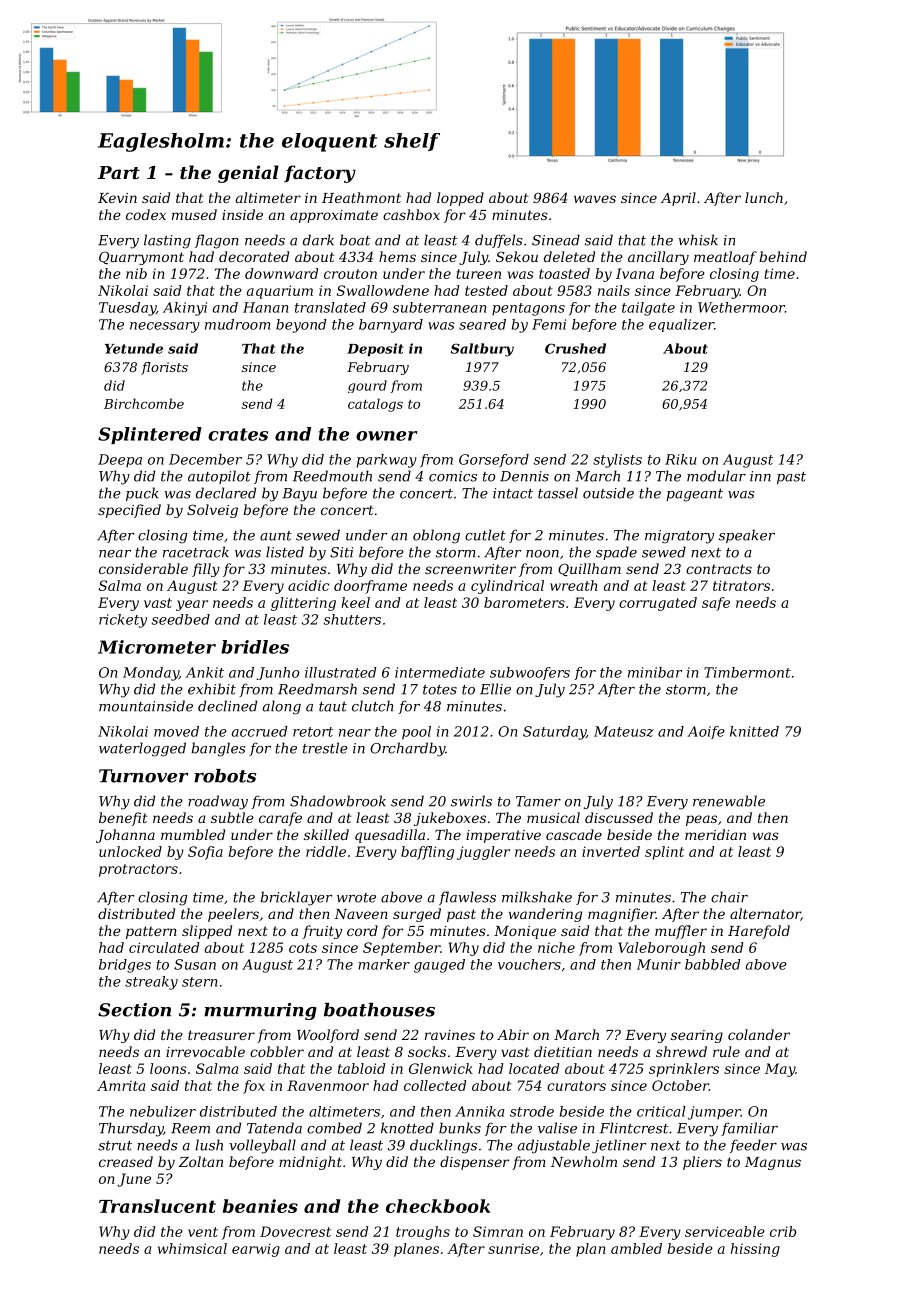 This screenshot has height=1316, width=908. What do you see at coordinates (595, 199) in the screenshot?
I see `waves` at bounding box center [595, 199].
